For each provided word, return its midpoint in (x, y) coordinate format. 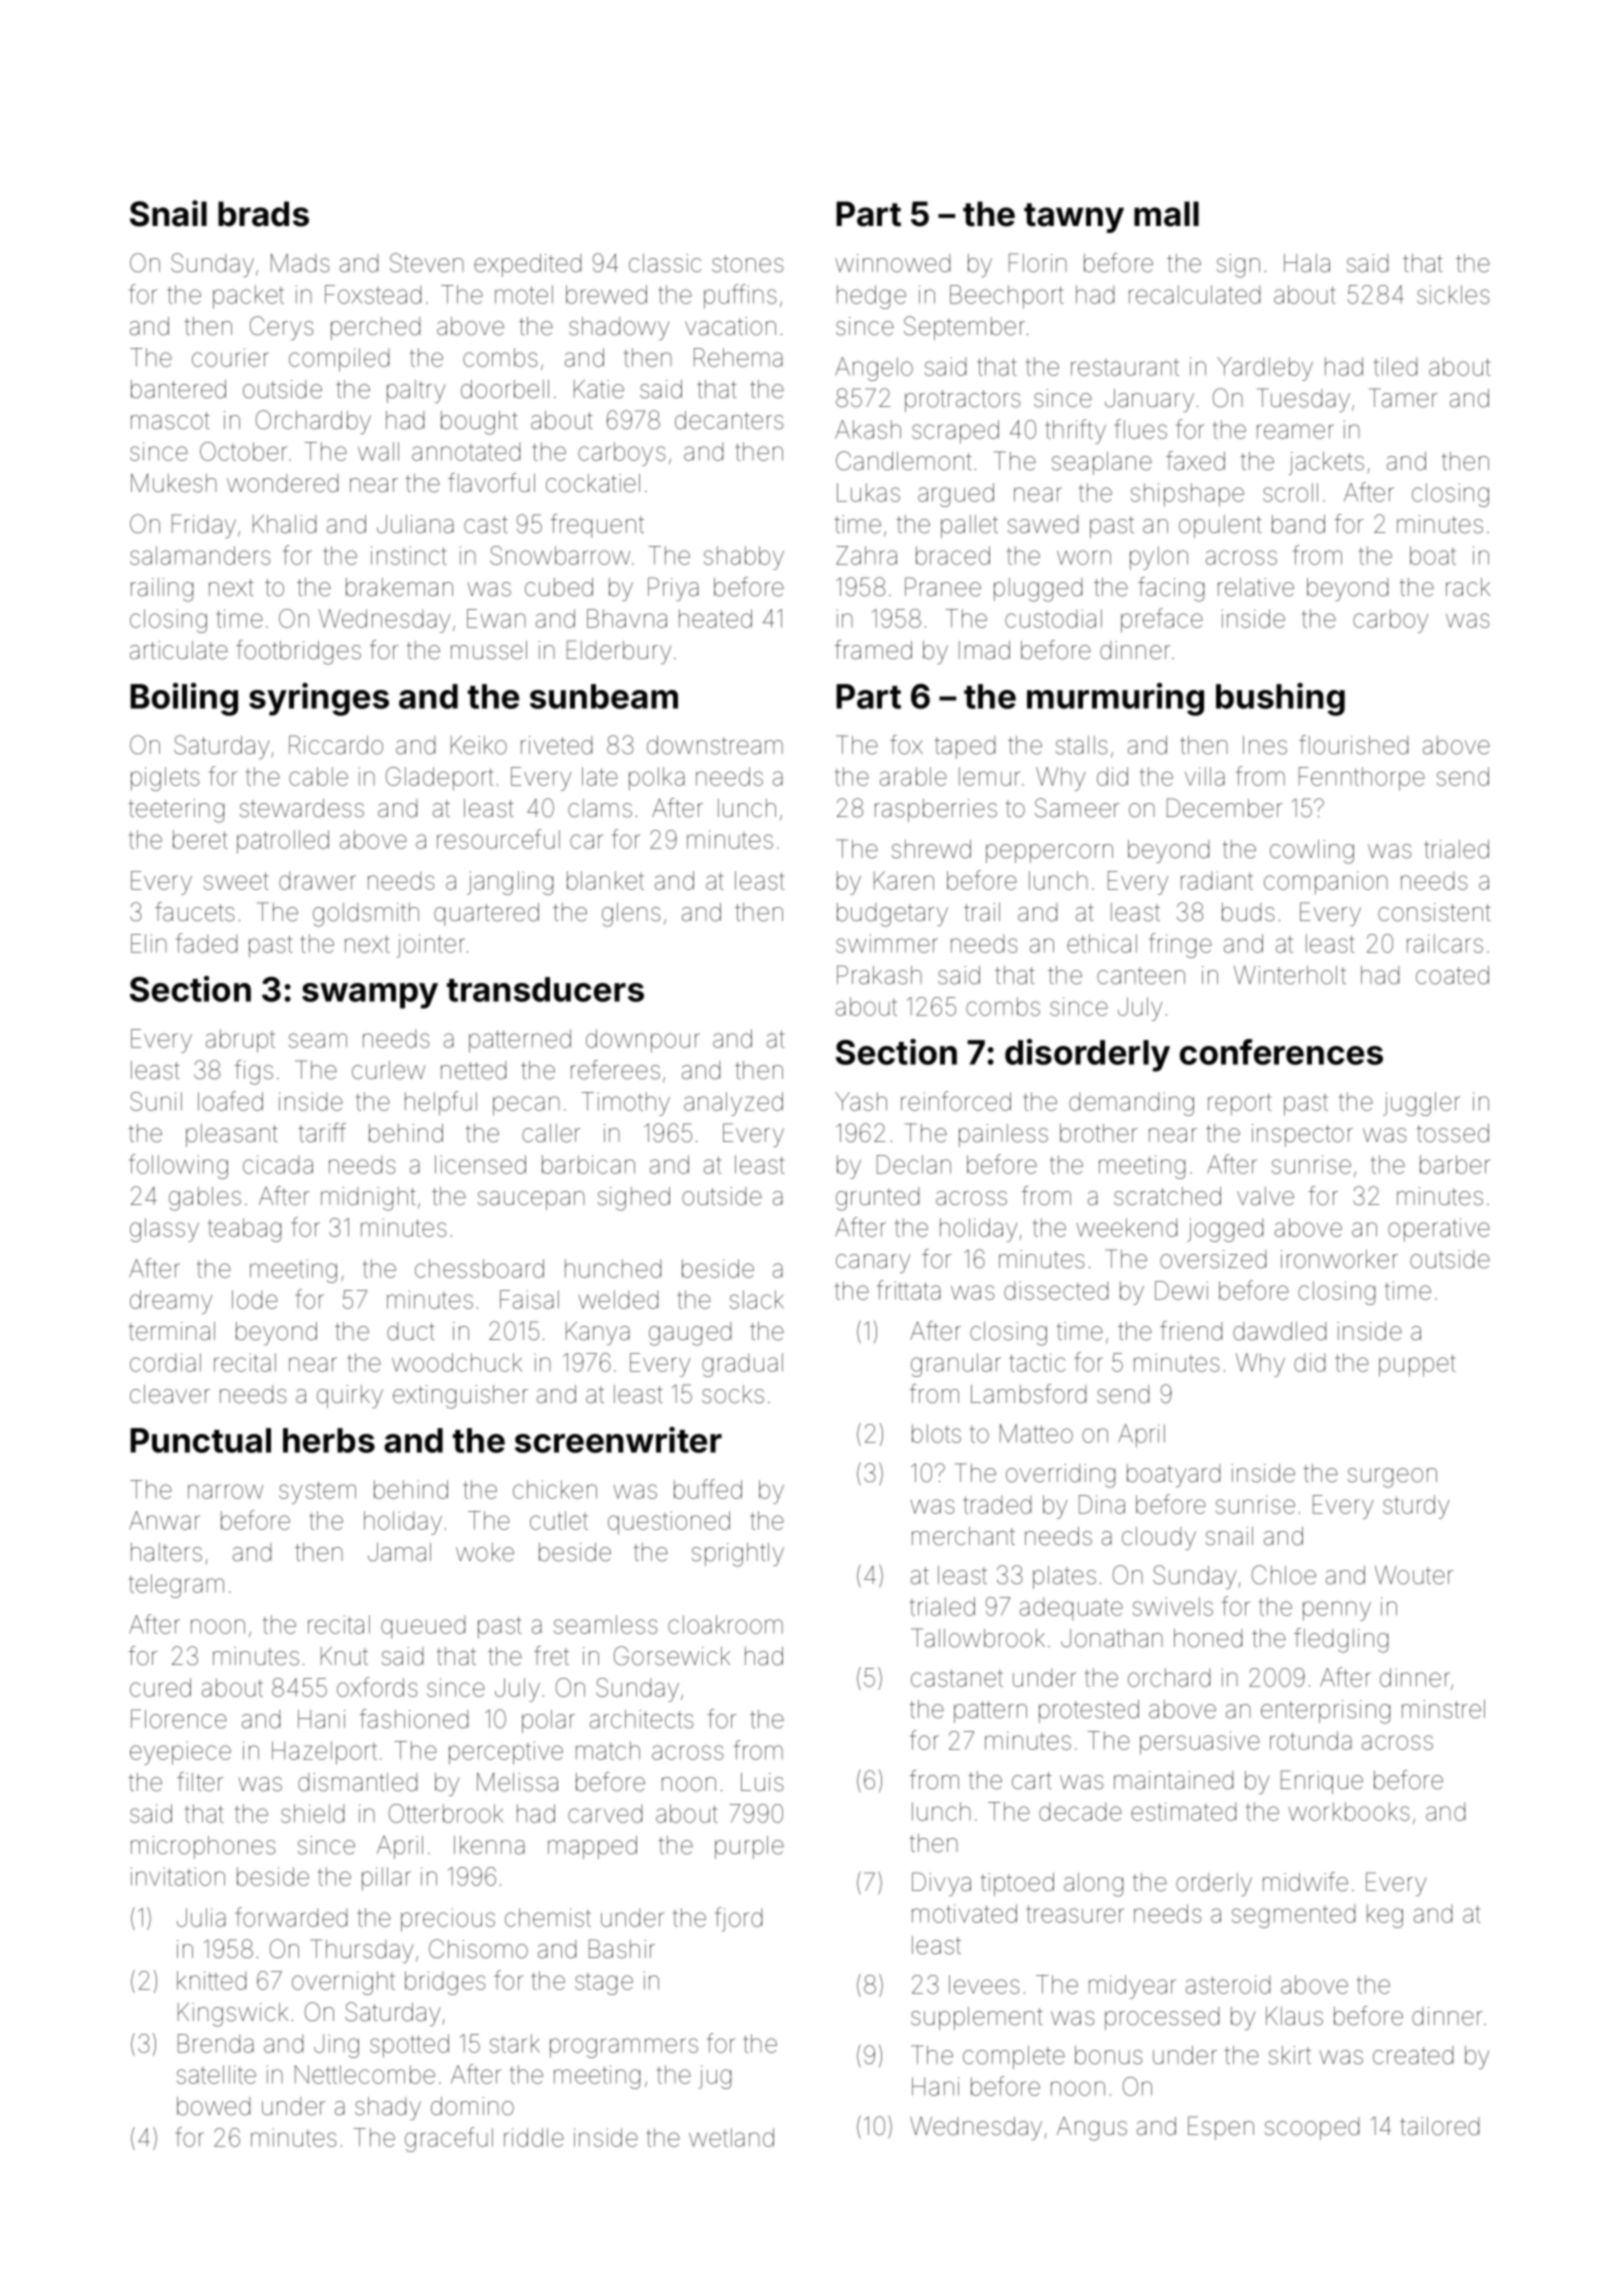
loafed (230, 1101)
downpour (643, 1041)
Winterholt (1290, 975)
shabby (744, 558)
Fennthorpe (1362, 779)
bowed (213, 2106)
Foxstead (373, 294)
